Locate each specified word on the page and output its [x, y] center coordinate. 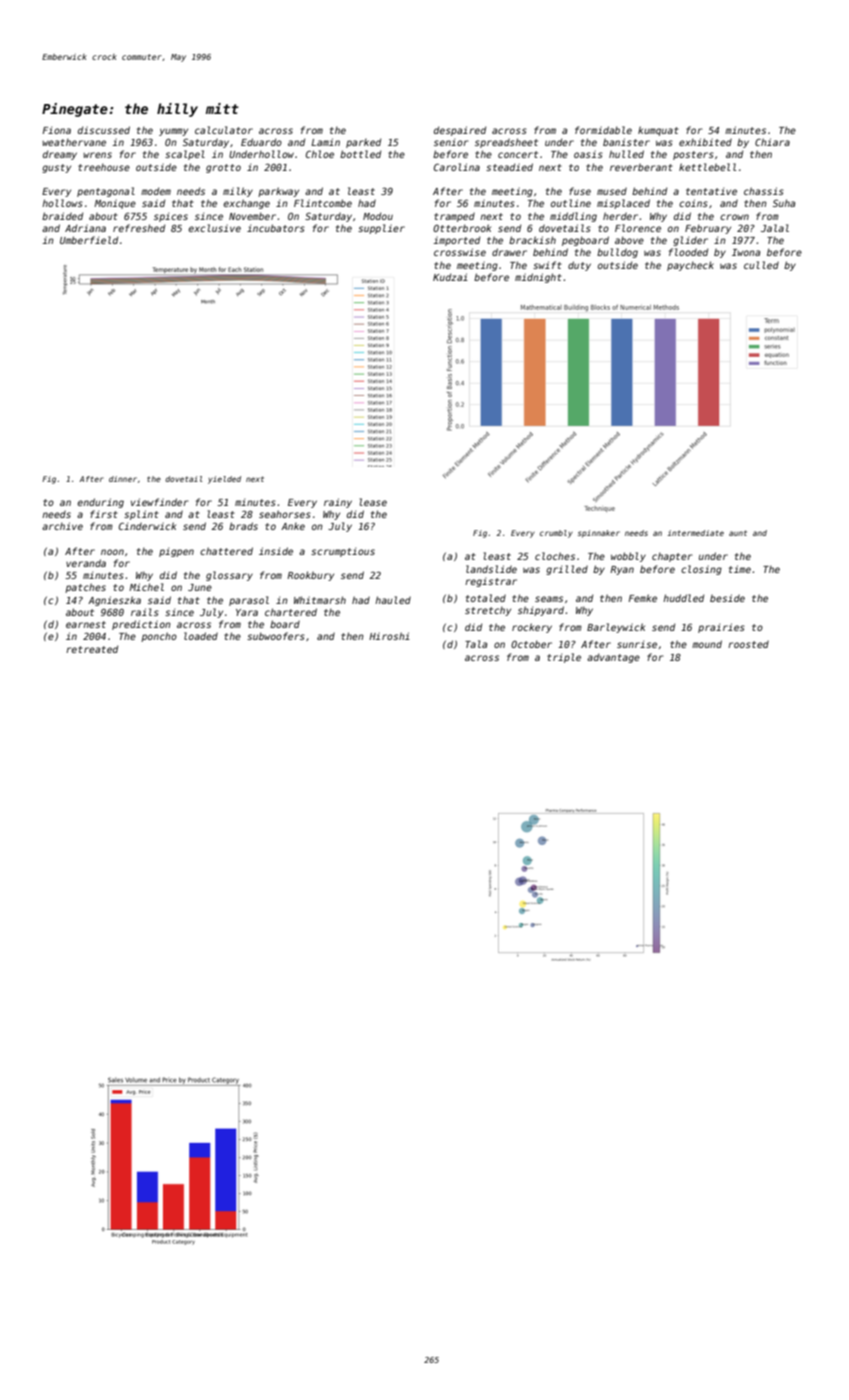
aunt [738, 533]
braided [62, 216]
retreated [92, 649]
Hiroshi [389, 636]
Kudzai [450, 277]
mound [707, 644]
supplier [381, 229]
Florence [638, 228]
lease [373, 502]
